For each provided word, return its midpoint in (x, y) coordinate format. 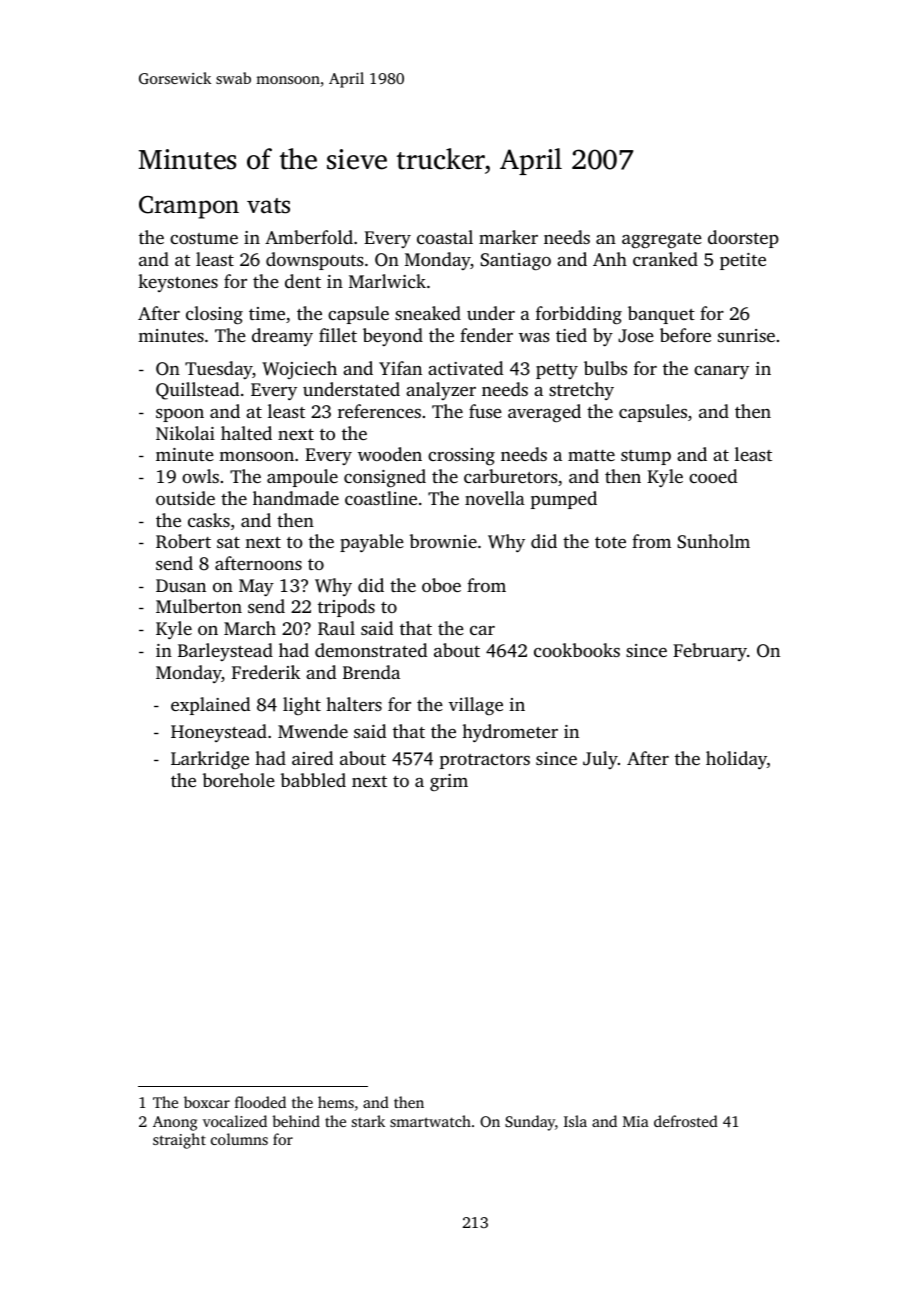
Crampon (189, 207)
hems (336, 1102)
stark (368, 1121)
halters (354, 704)
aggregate (662, 240)
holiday (736, 760)
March (250, 628)
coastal (445, 237)
